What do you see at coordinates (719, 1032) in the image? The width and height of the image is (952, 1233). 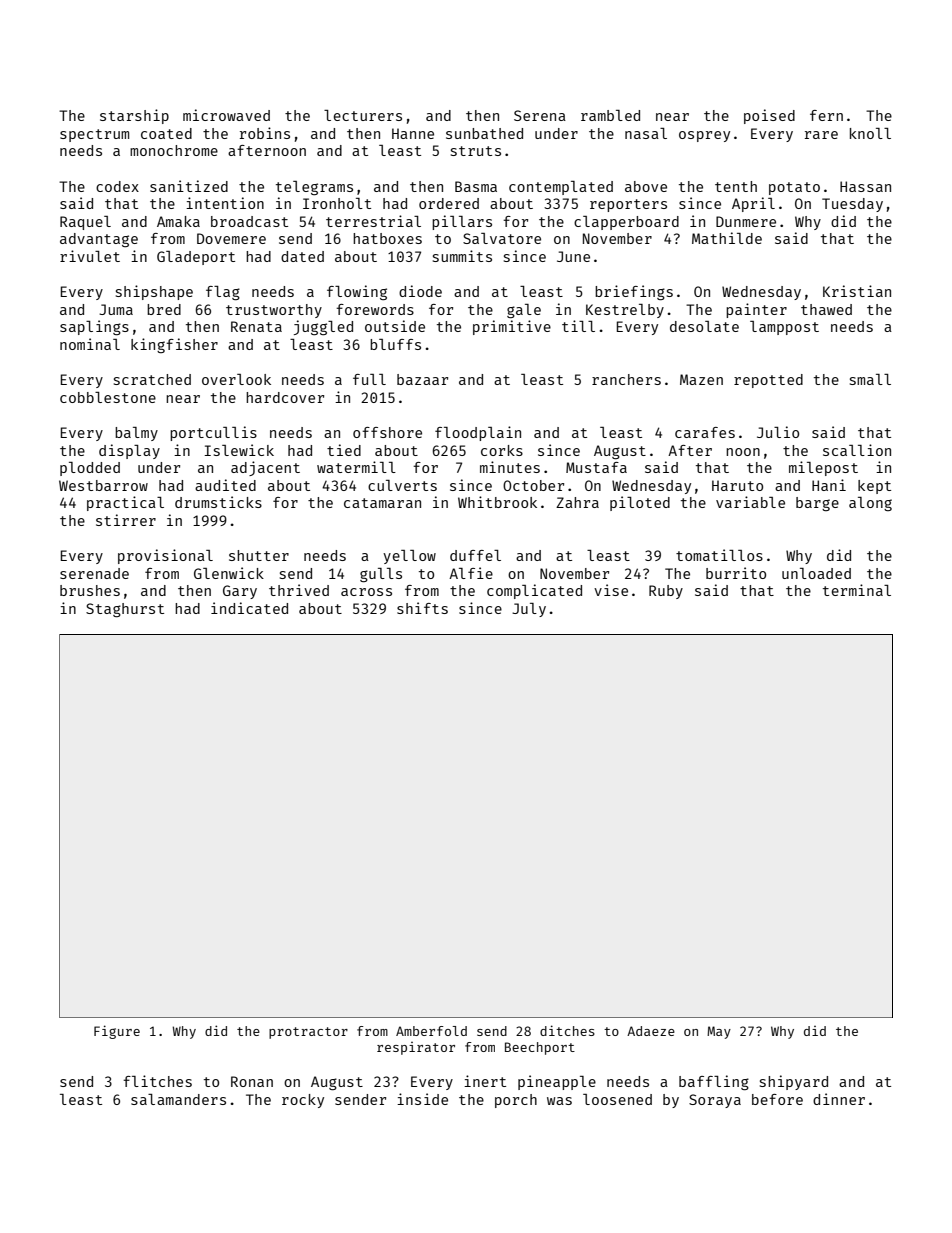 I see `May` at bounding box center [719, 1032].
